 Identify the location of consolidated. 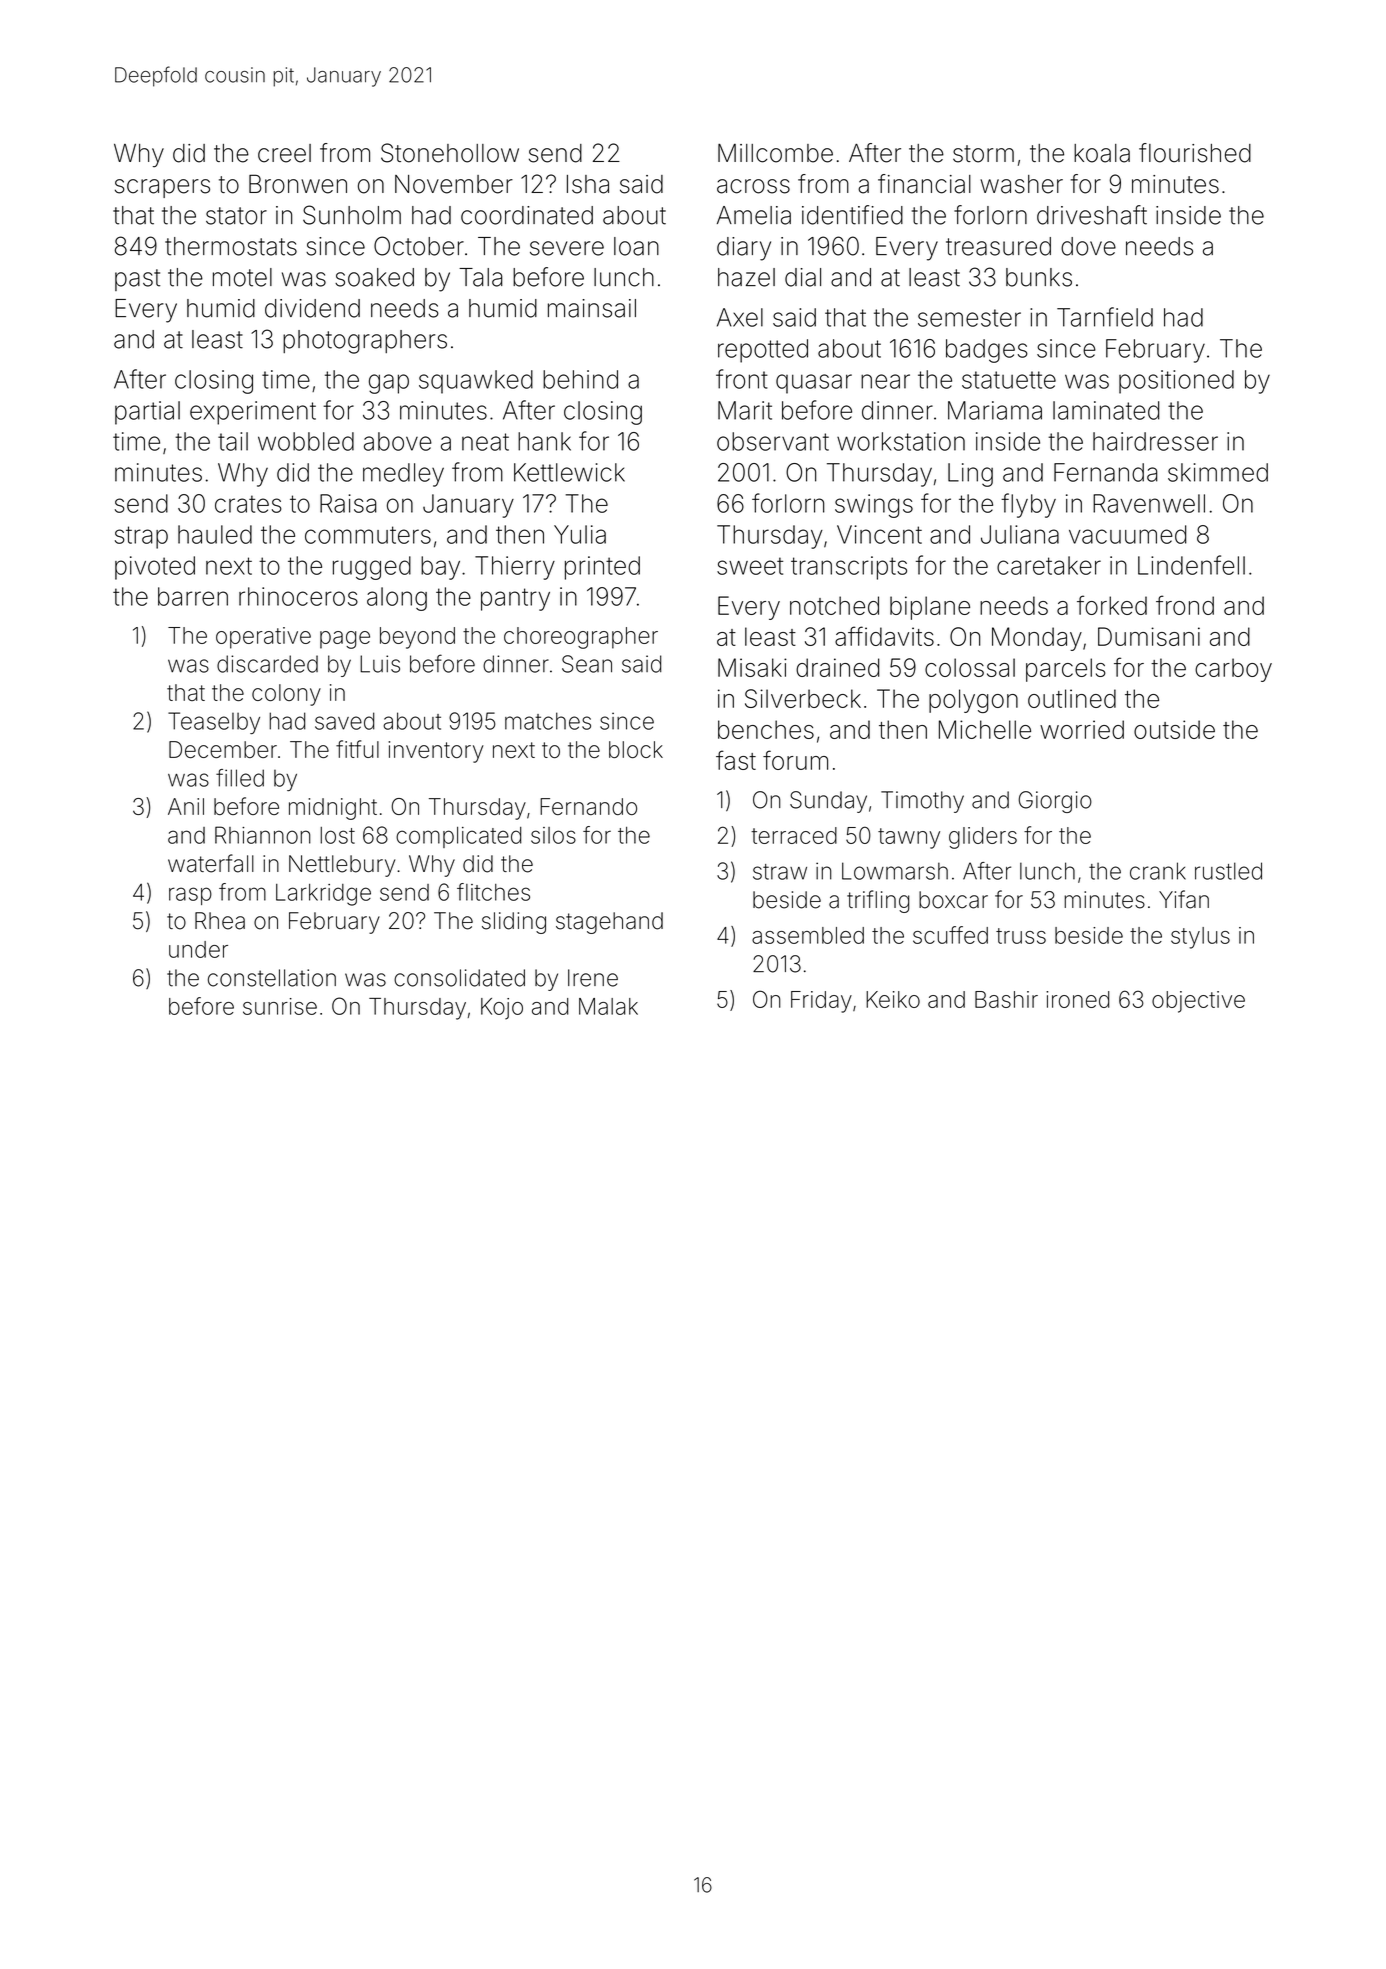
(459, 978).
